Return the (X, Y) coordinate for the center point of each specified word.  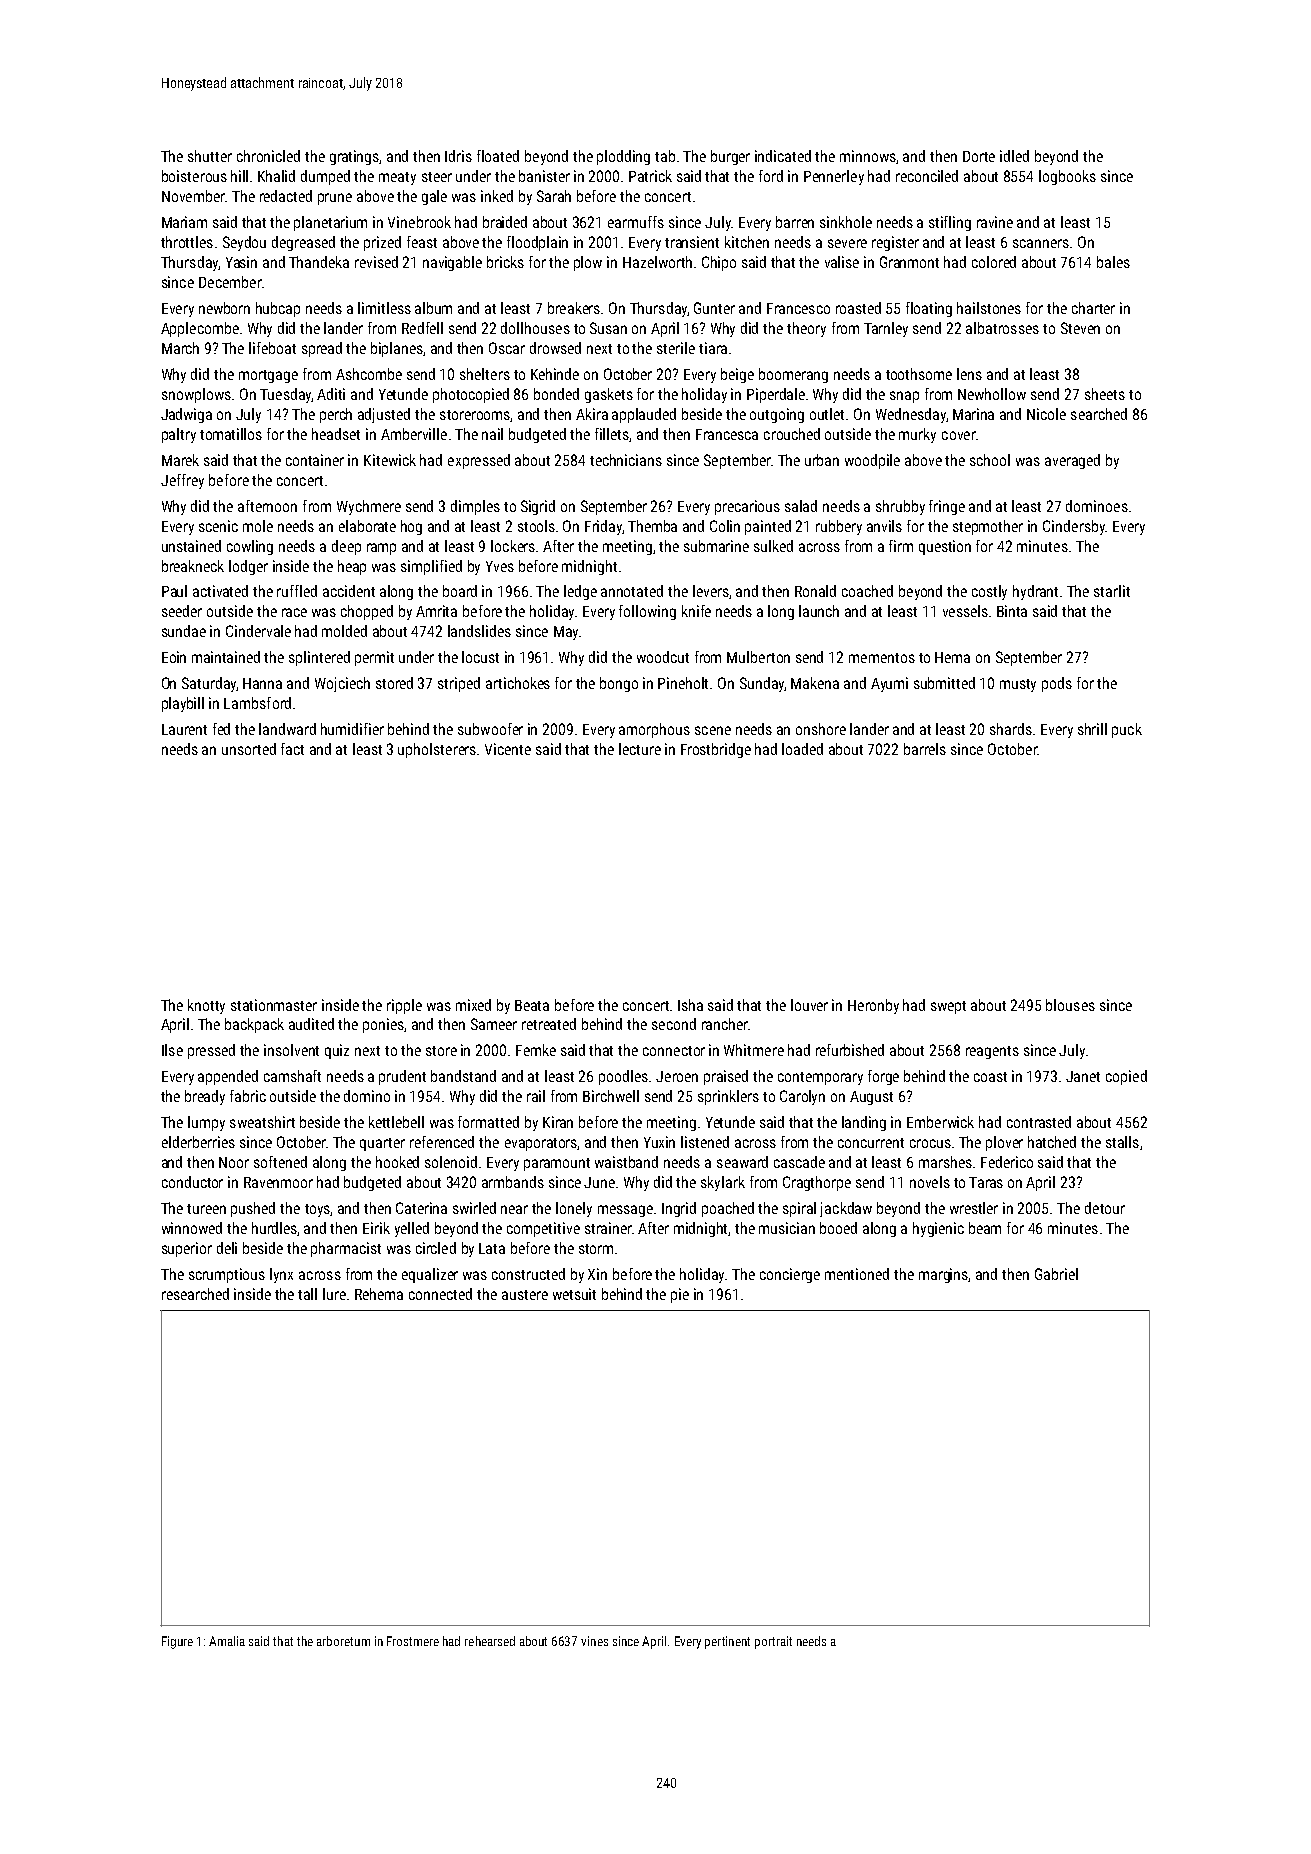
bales (1113, 262)
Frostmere (413, 1641)
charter (1093, 308)
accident (349, 591)
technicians (626, 460)
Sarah (554, 196)
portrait (773, 1642)
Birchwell (611, 1096)
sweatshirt (262, 1122)
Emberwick (940, 1122)
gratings (355, 157)
